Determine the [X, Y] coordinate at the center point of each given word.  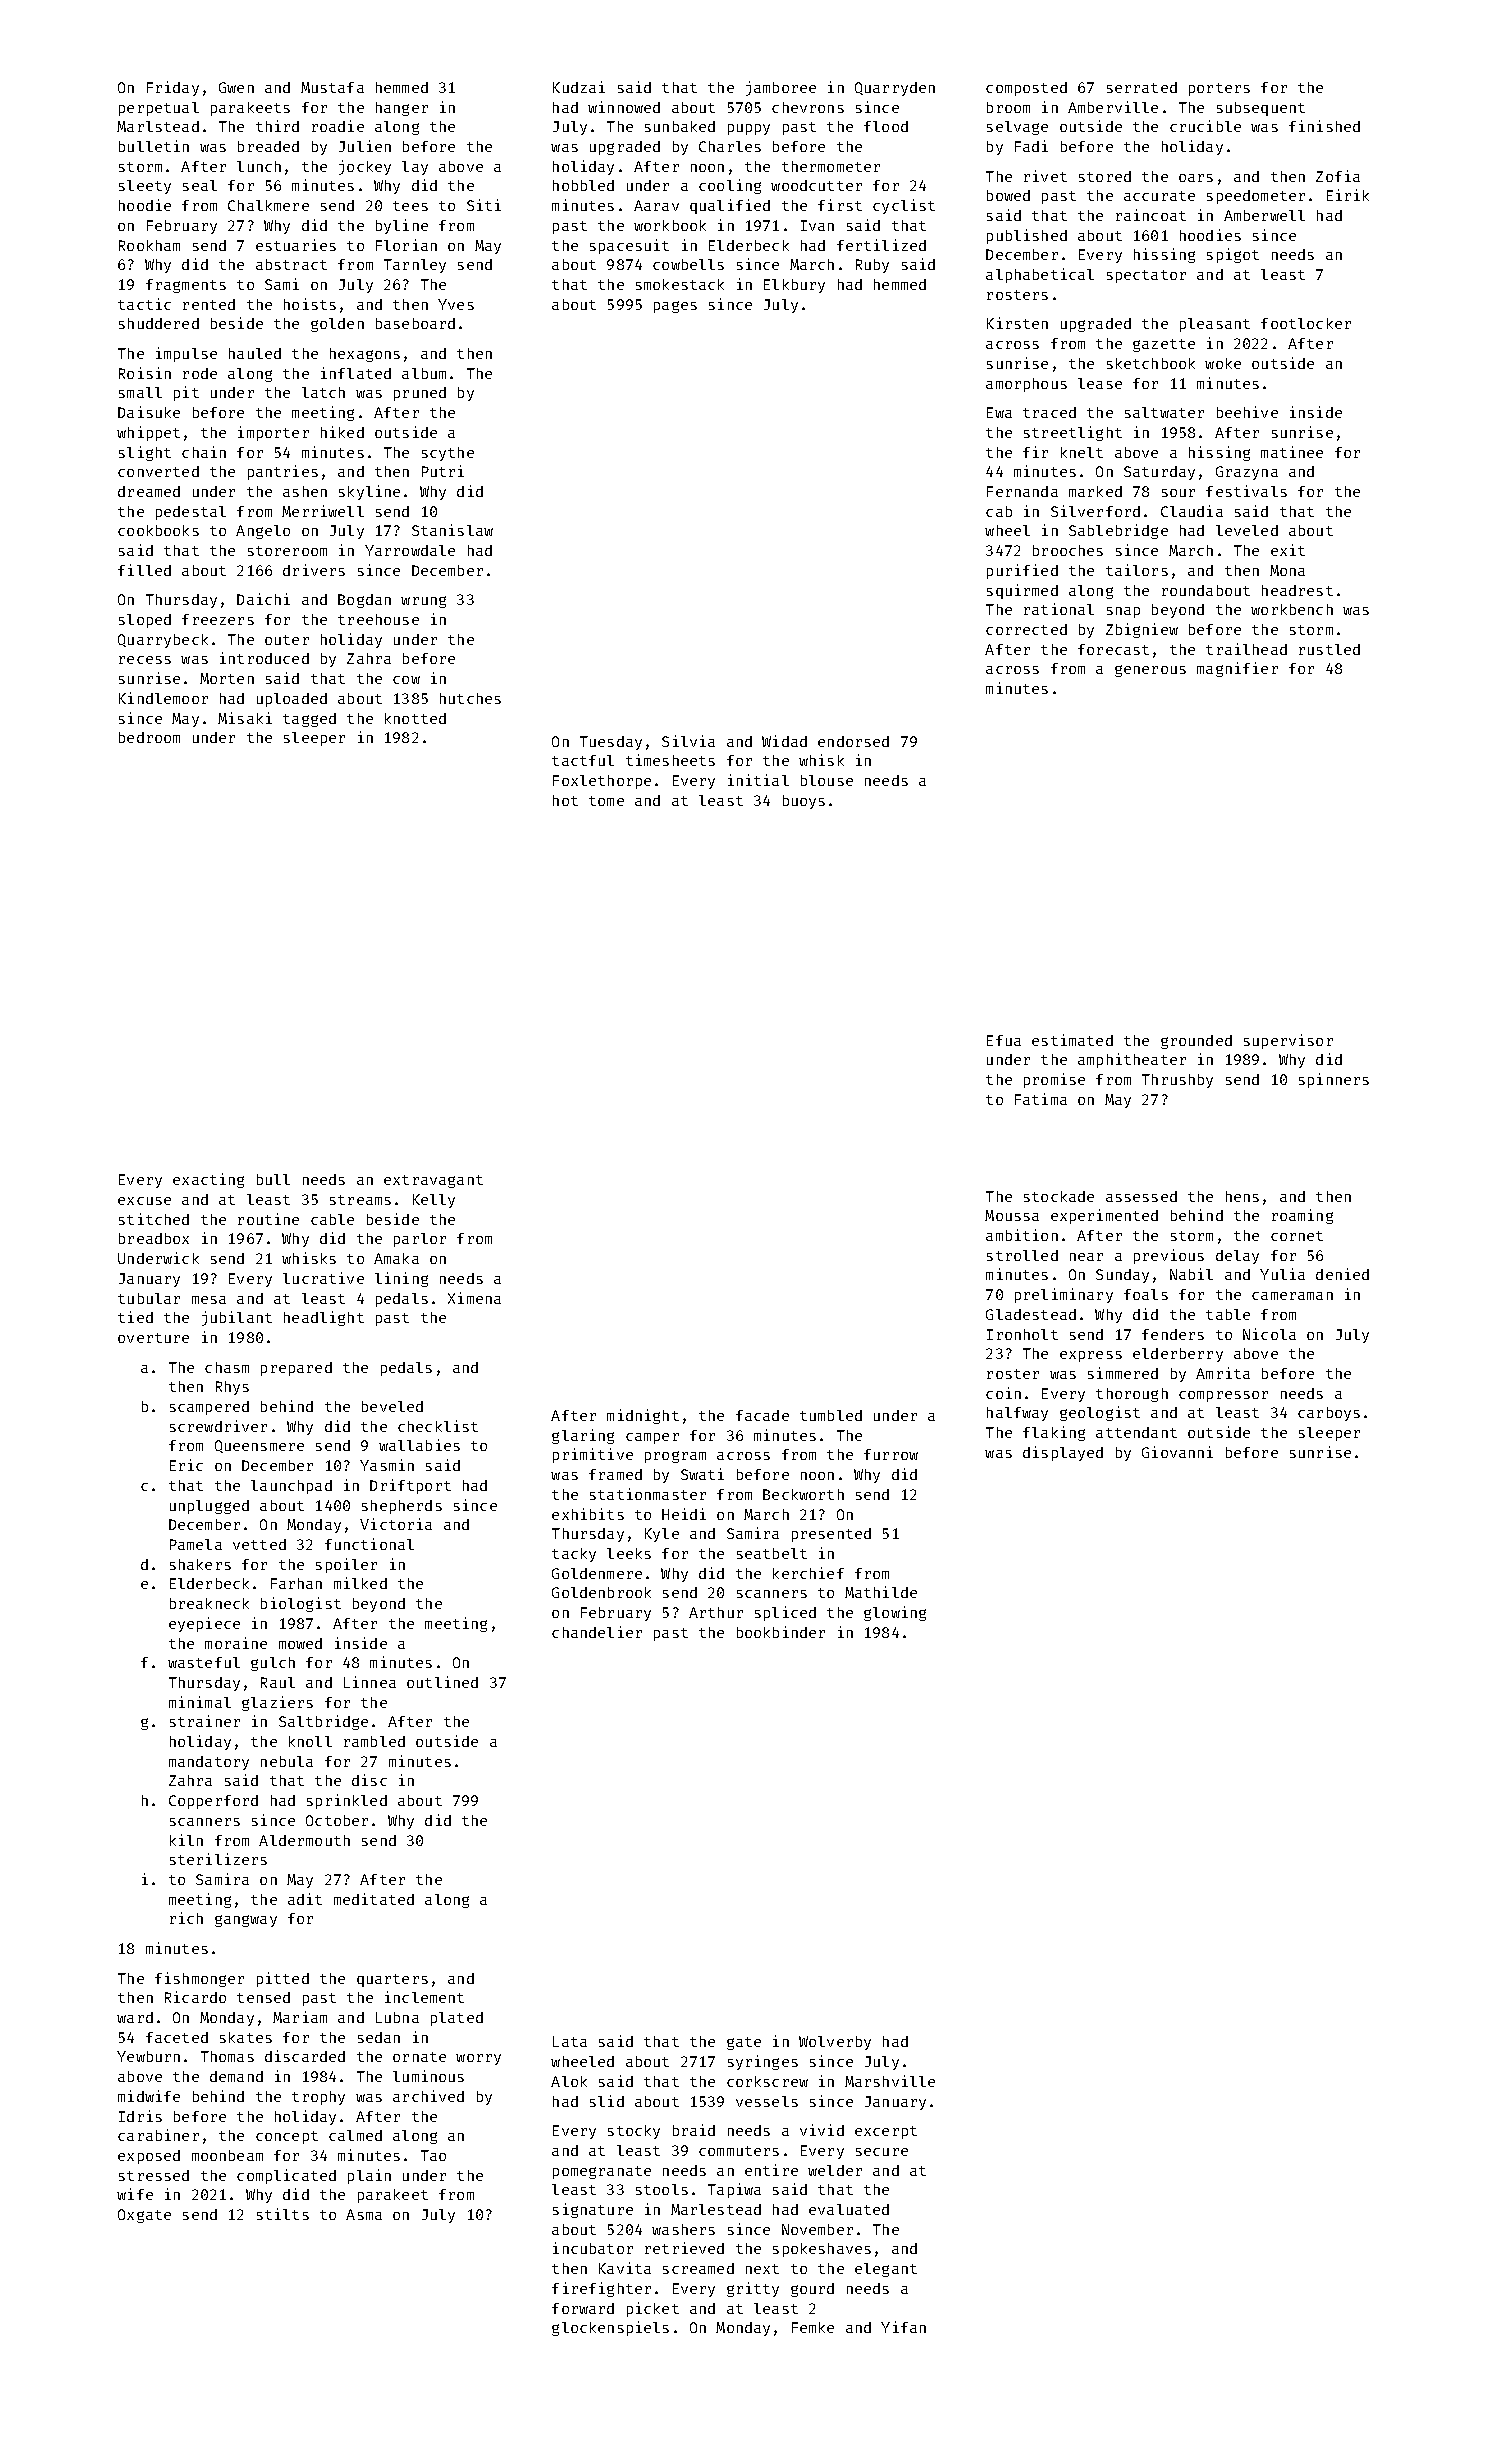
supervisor [1288, 1041]
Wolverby [835, 2043]
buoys [804, 802]
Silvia [688, 741]
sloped [145, 621]
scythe [448, 454]
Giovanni [1177, 1452]
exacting [208, 1180]
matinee [1292, 452]
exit [1288, 550]
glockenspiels [610, 2328]
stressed [154, 2175]
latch [323, 392]
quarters [392, 1980]
